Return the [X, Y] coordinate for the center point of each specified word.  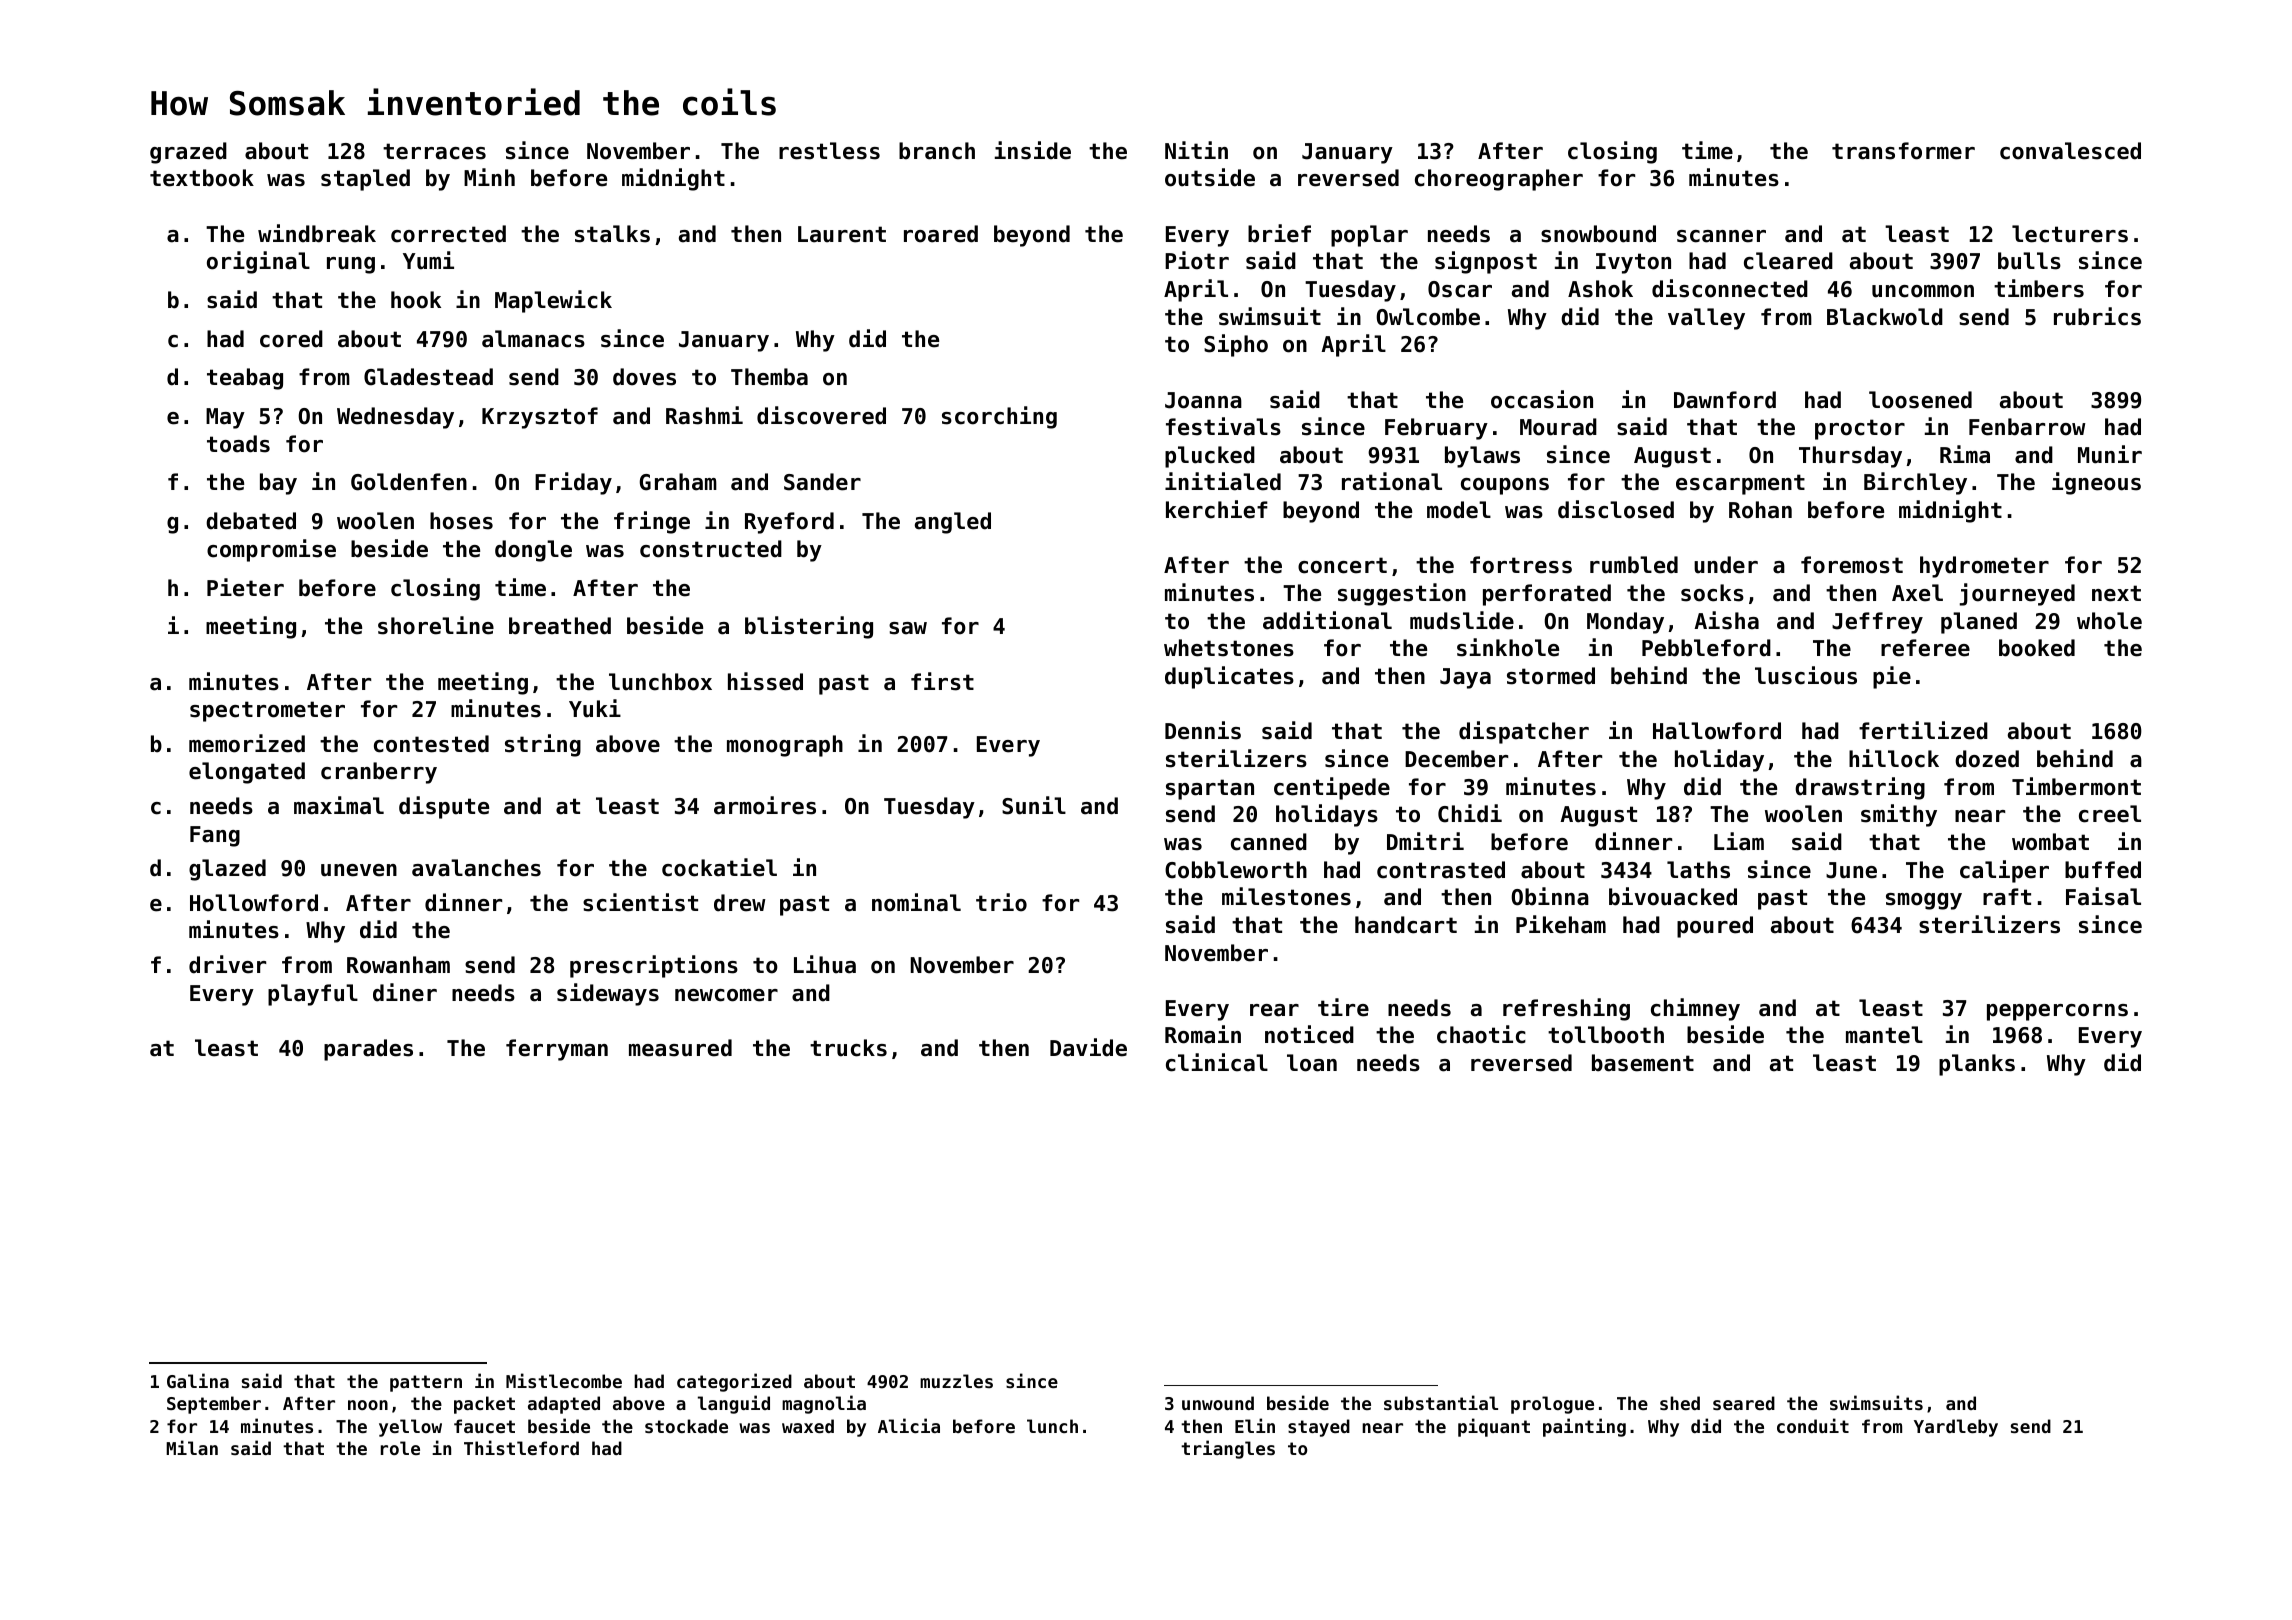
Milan [192, 1447]
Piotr [1197, 260]
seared [1744, 1403]
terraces [434, 151]
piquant [1494, 1427]
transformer [1903, 151]
